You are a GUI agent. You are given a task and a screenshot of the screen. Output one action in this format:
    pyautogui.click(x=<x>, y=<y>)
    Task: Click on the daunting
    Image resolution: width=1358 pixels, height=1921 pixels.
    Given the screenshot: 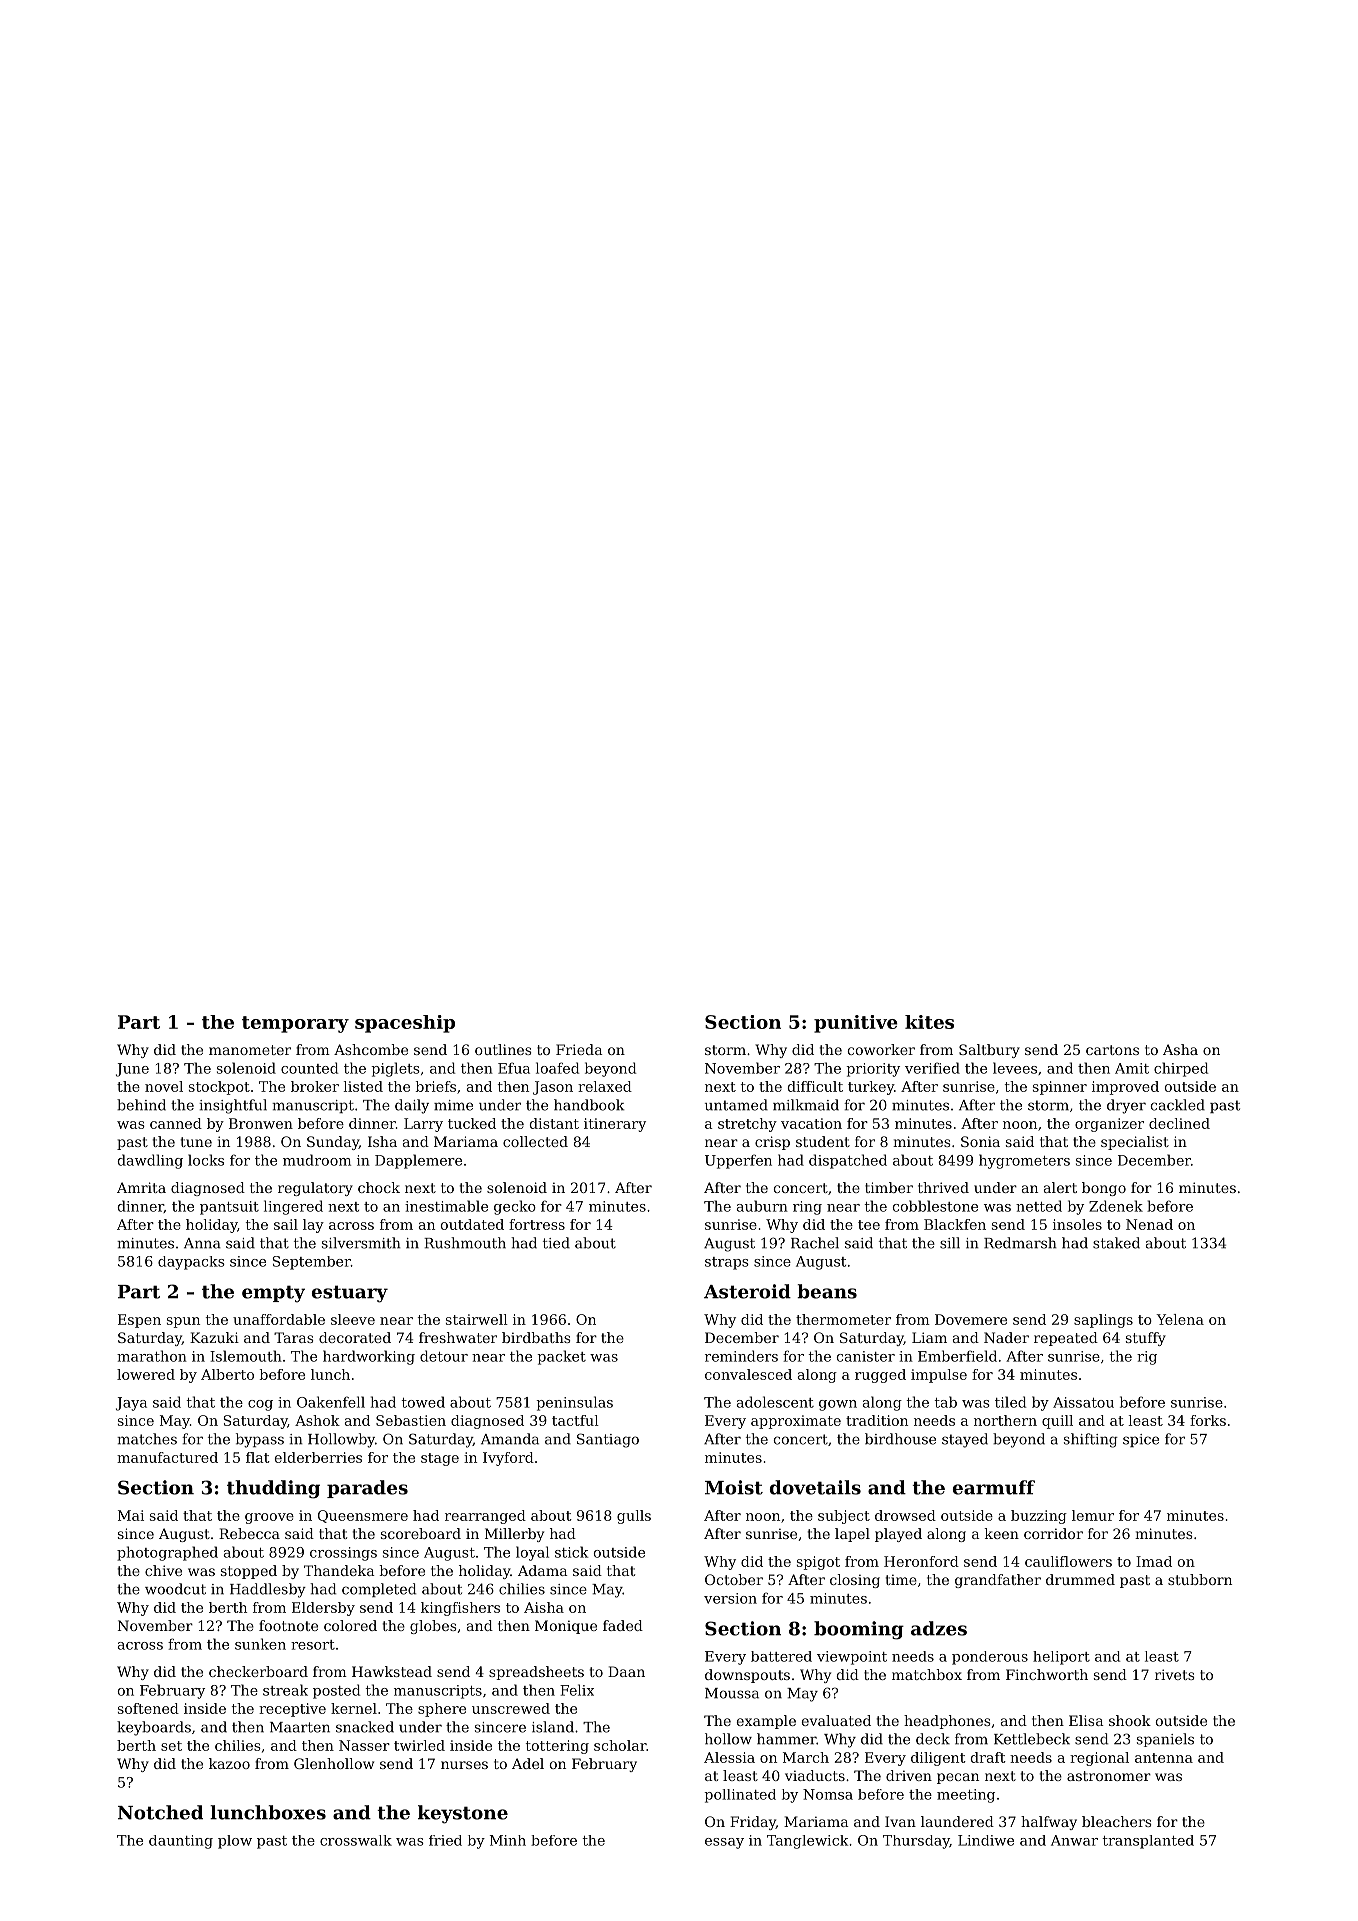 What is the action you would take?
    pyautogui.click(x=181, y=1842)
